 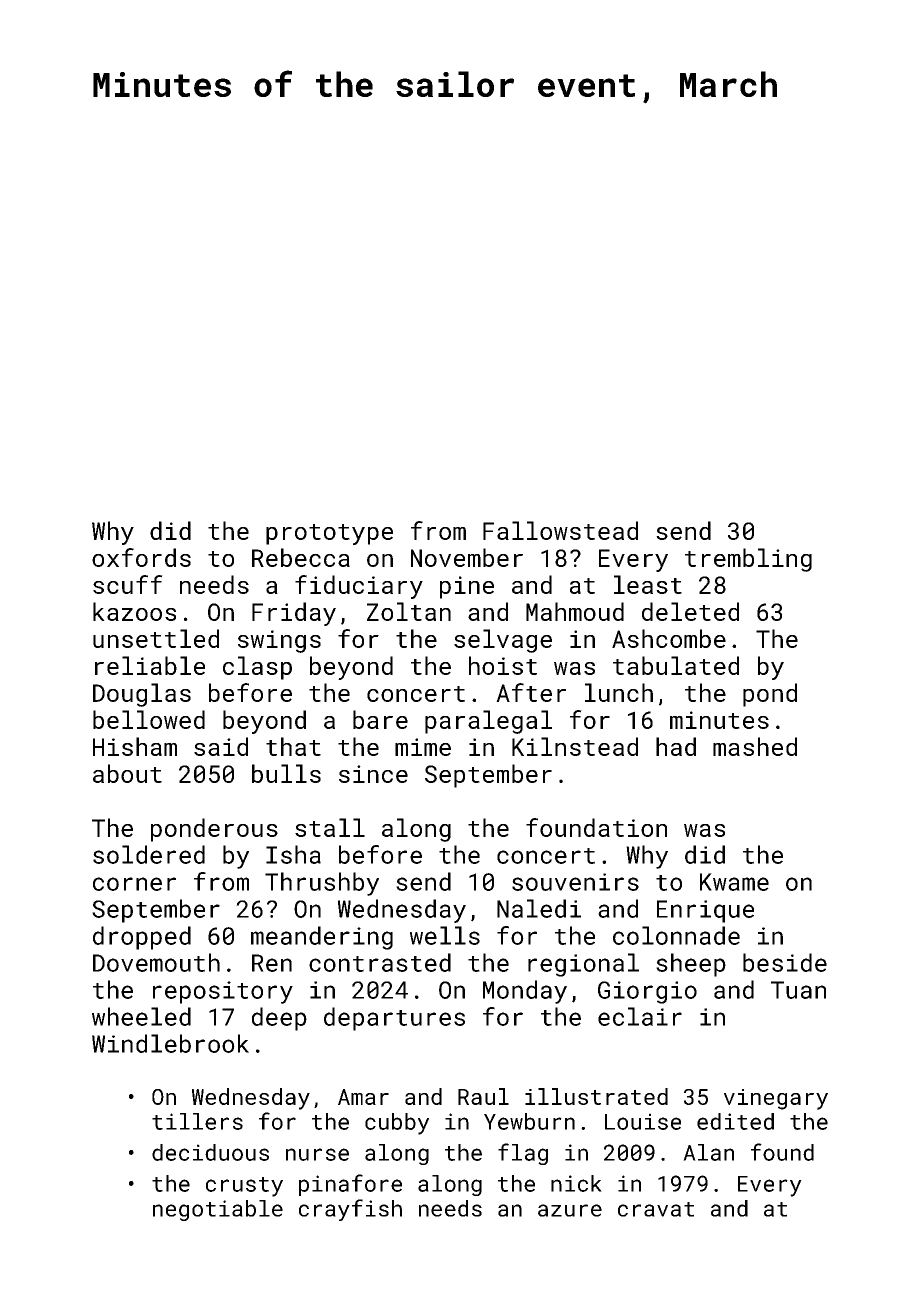 What do you see at coordinates (748, 560) in the image?
I see `trembling` at bounding box center [748, 560].
